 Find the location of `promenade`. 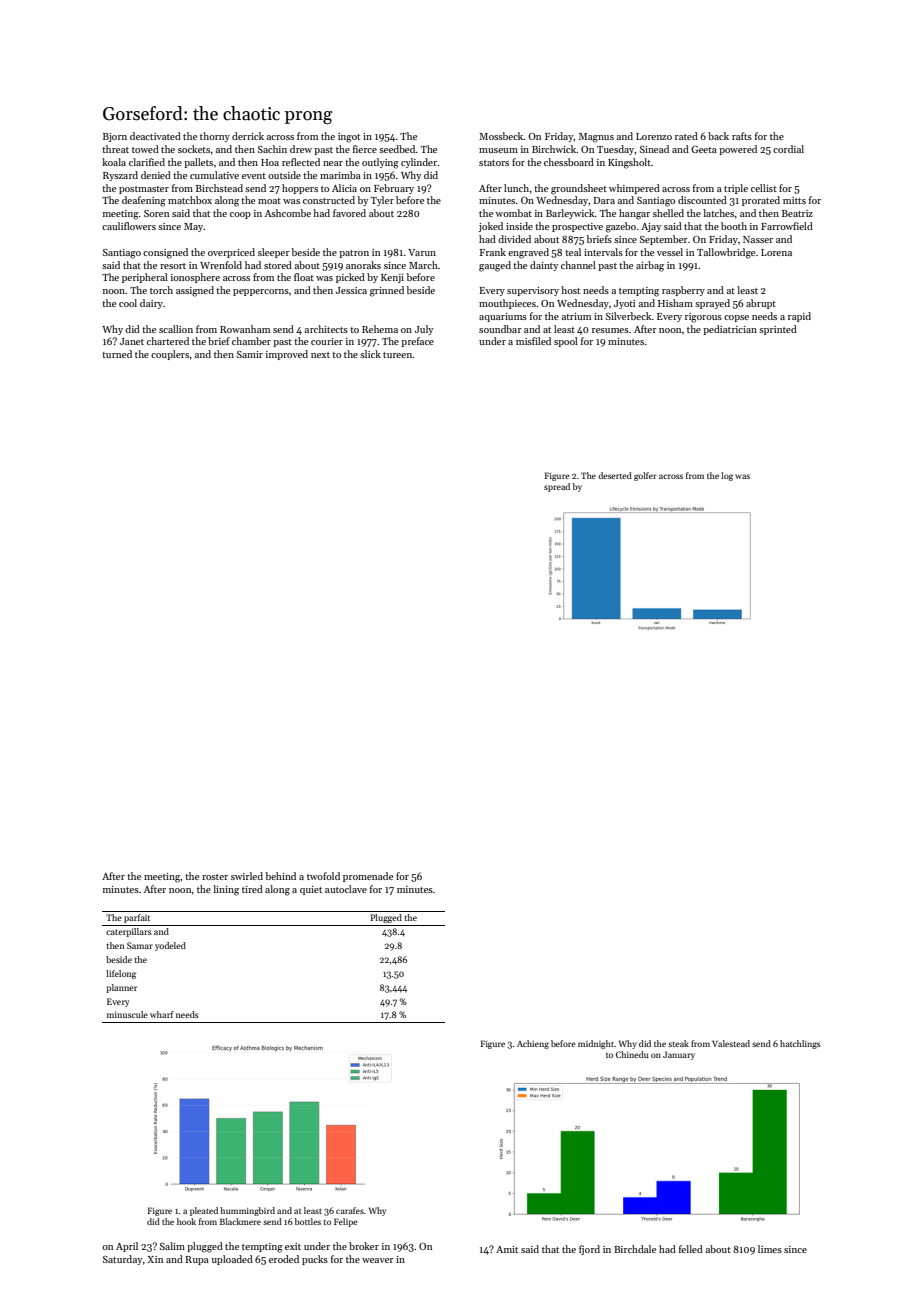

promenade is located at coordinates (368, 877).
